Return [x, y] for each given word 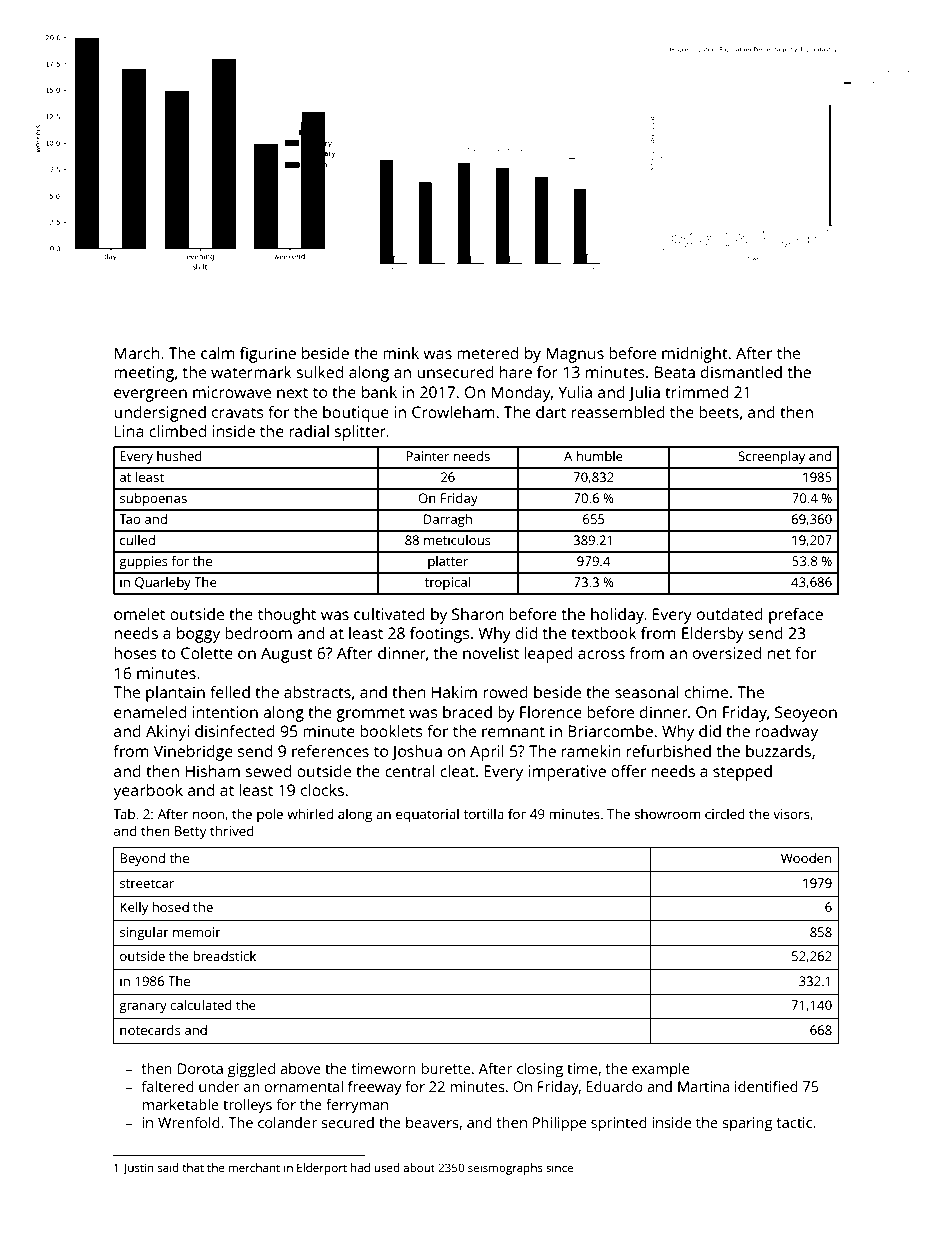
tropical [447, 583]
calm [217, 353]
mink [401, 353]
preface [796, 616]
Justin [138, 1168]
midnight [695, 355]
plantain [175, 694]
